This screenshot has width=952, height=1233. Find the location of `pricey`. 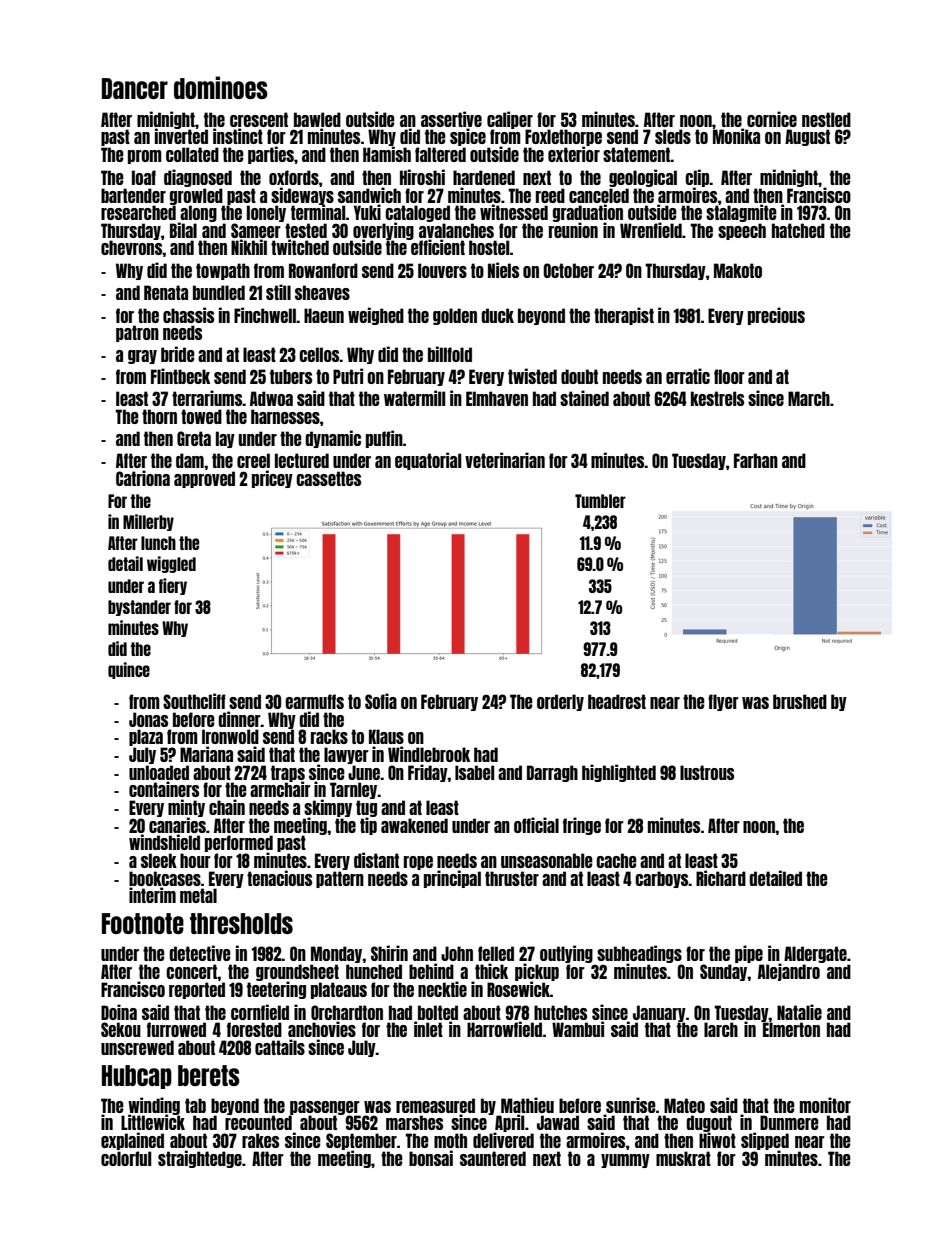

pricey is located at coordinates (272, 479).
